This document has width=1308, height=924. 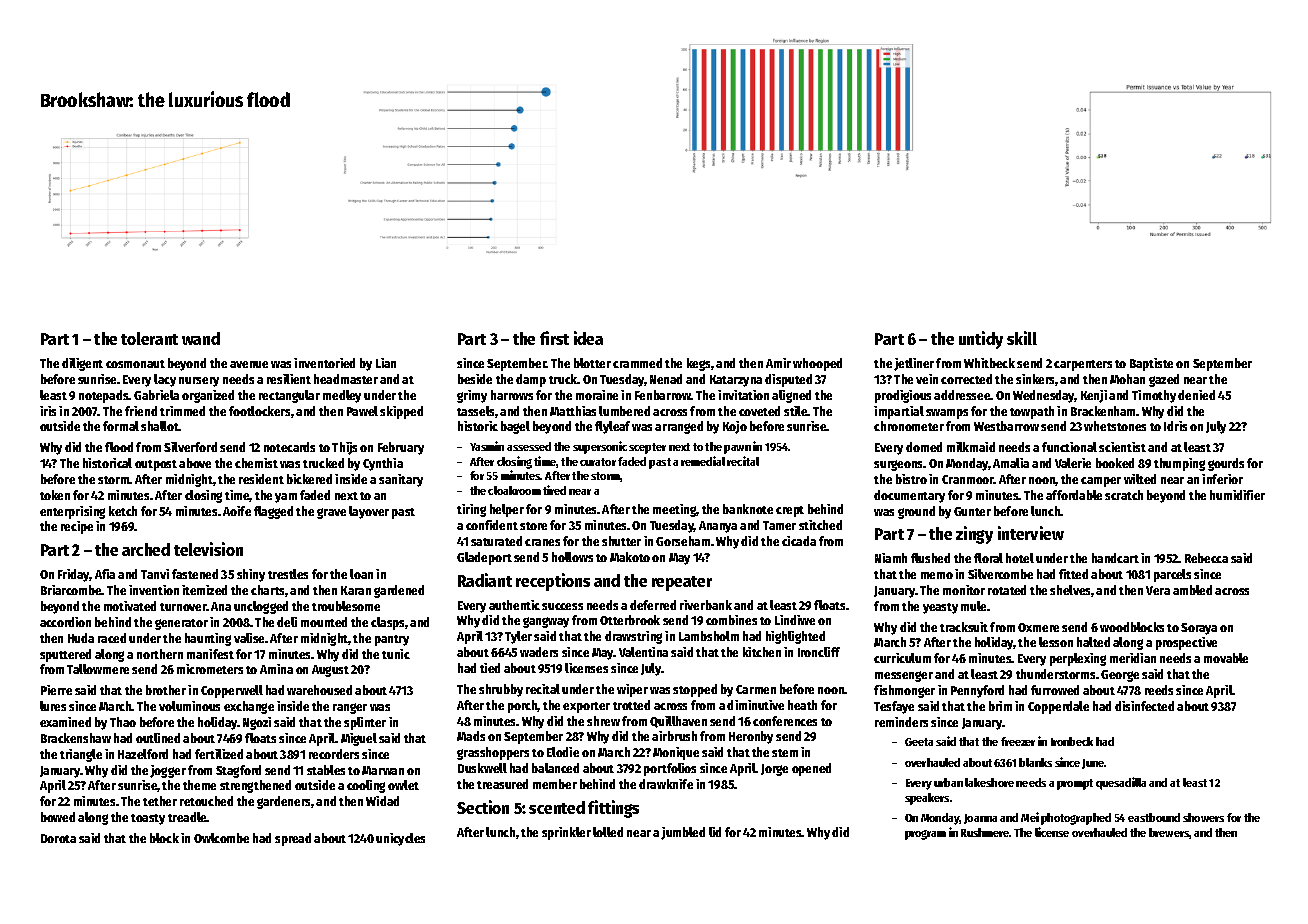 I want to click on blanks, so click(x=1035, y=762).
